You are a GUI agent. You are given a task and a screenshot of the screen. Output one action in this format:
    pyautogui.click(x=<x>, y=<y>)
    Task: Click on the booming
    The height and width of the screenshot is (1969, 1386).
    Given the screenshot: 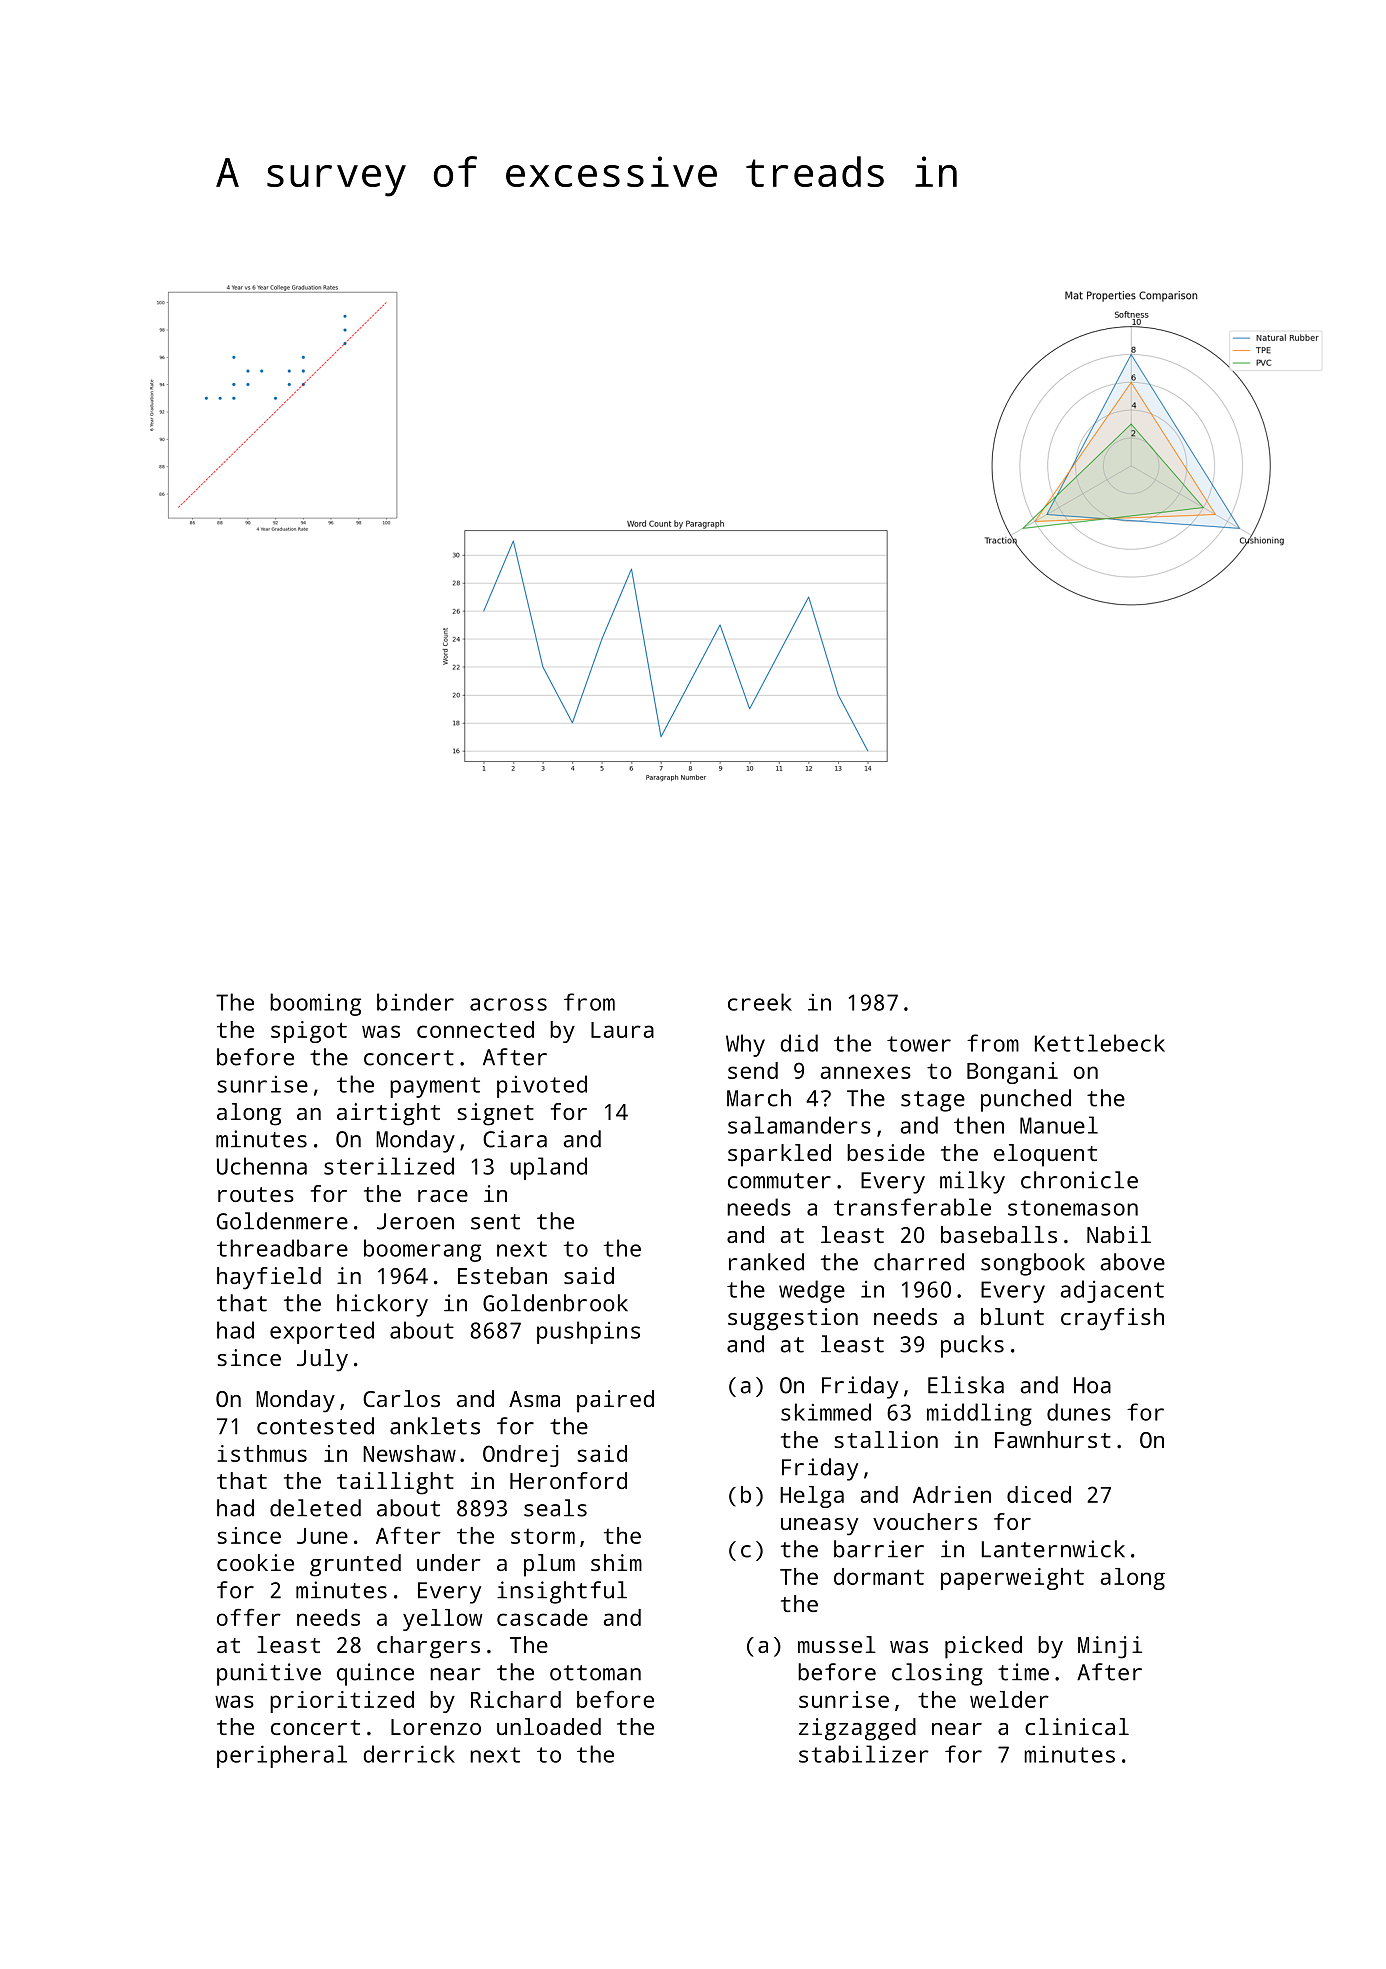 What is the action you would take?
    pyautogui.click(x=315, y=1004)
